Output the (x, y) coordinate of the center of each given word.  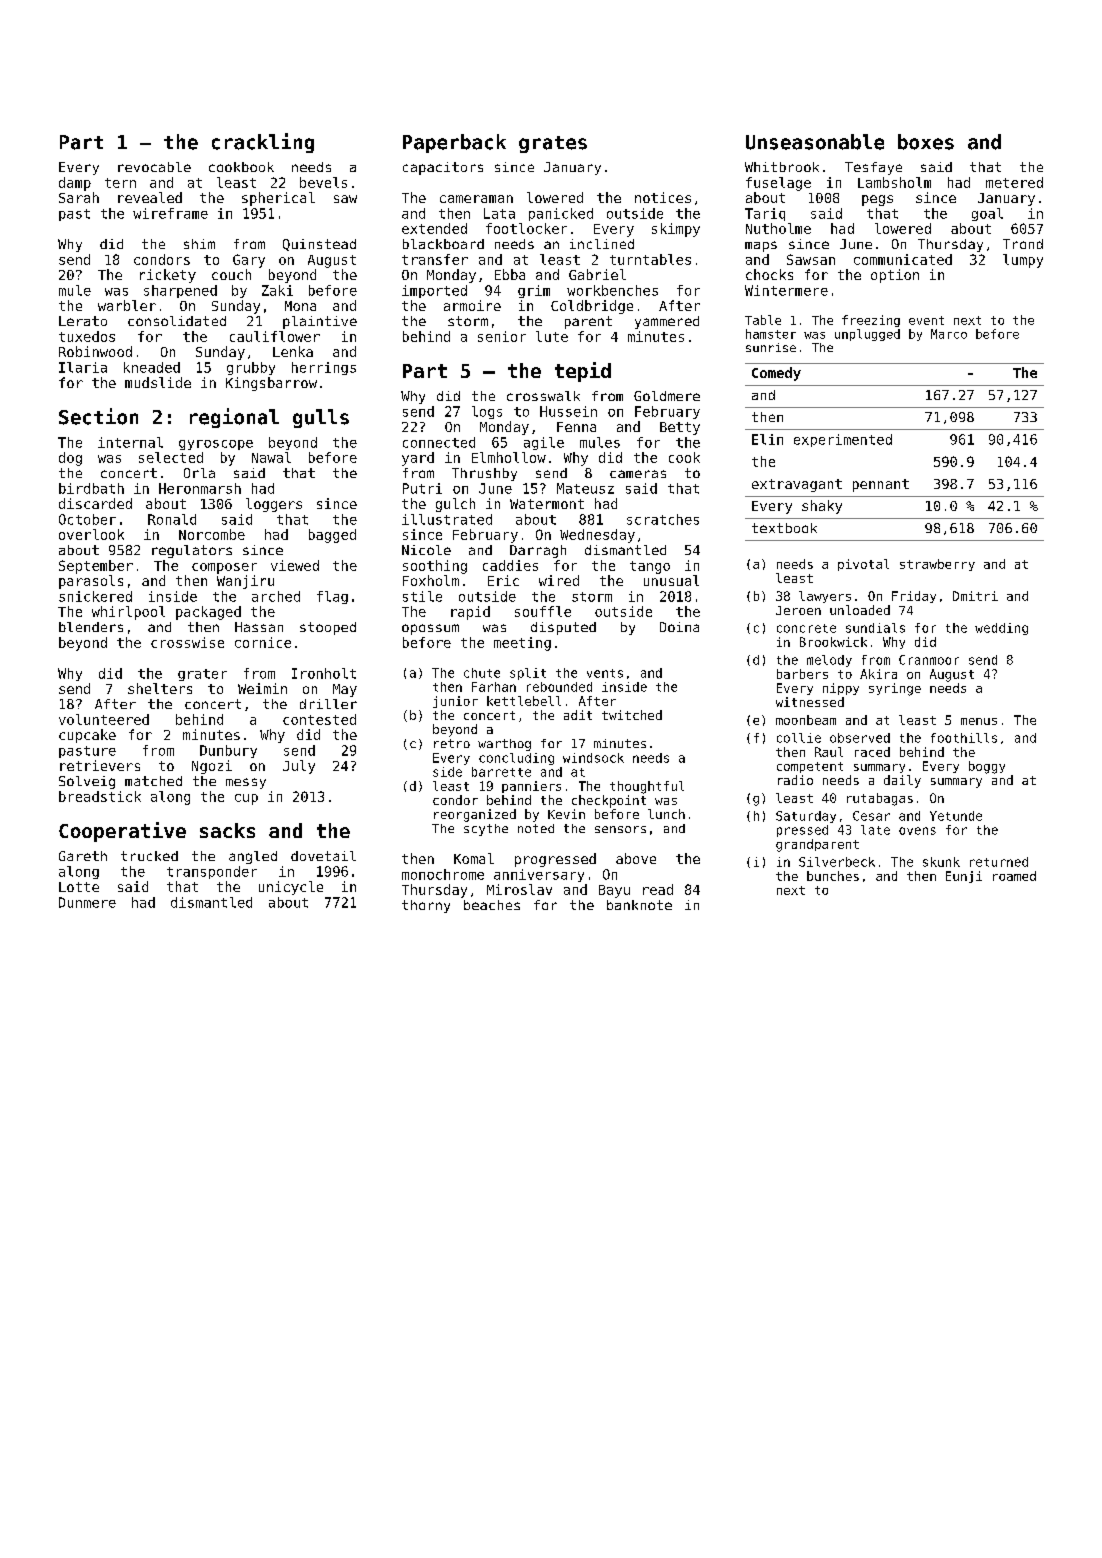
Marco (949, 334)
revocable (154, 167)
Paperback (454, 143)
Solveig (87, 782)
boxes (926, 142)
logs (487, 412)
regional (234, 418)
